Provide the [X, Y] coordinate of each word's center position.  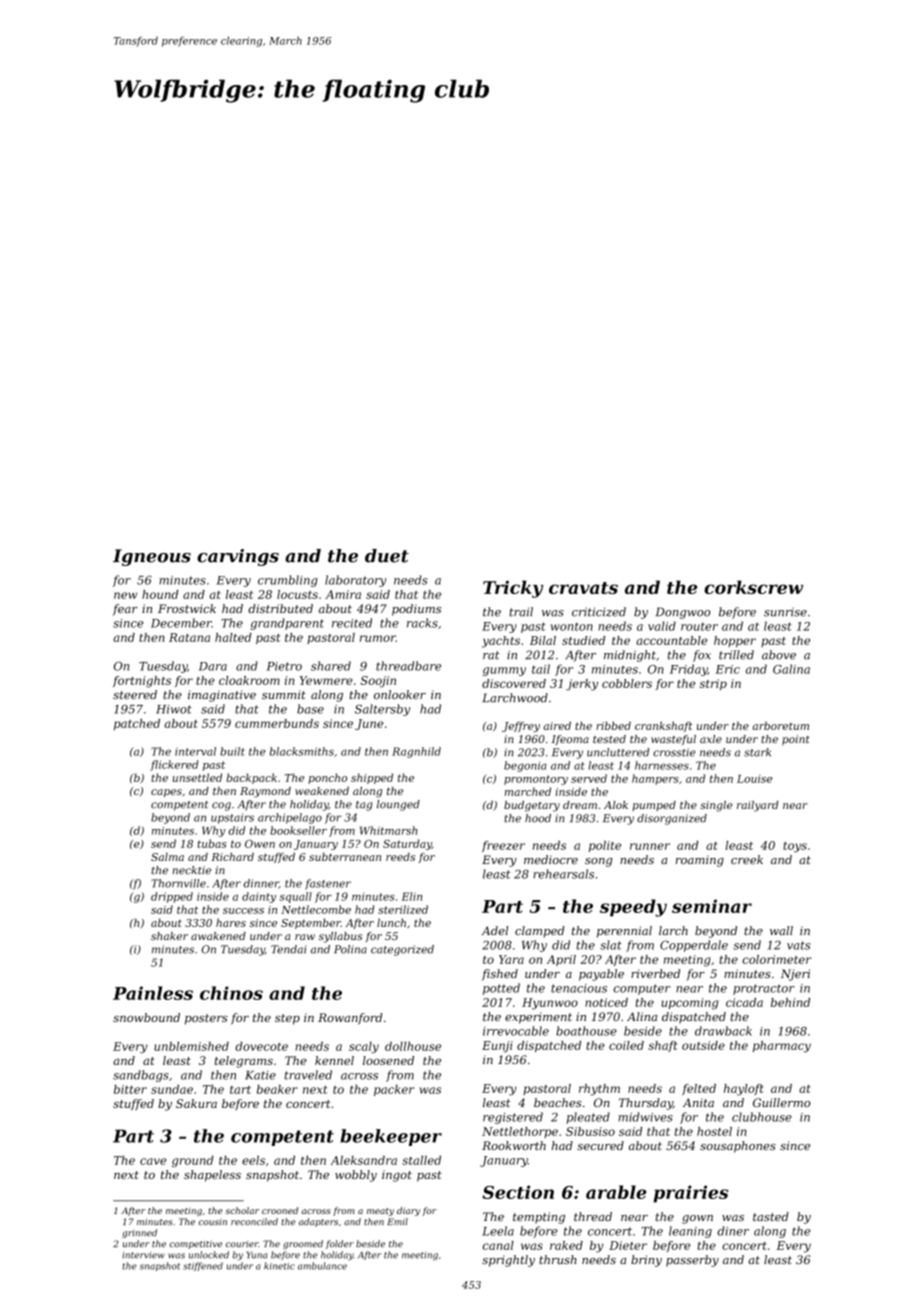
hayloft [744, 1090]
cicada [744, 1002]
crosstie [674, 752]
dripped [172, 897]
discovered [514, 683]
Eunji [497, 1047]
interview [143, 1255]
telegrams [244, 1062]
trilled [736, 655]
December [181, 623]
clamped [540, 932]
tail [541, 669]
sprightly [508, 1261]
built [232, 751]
